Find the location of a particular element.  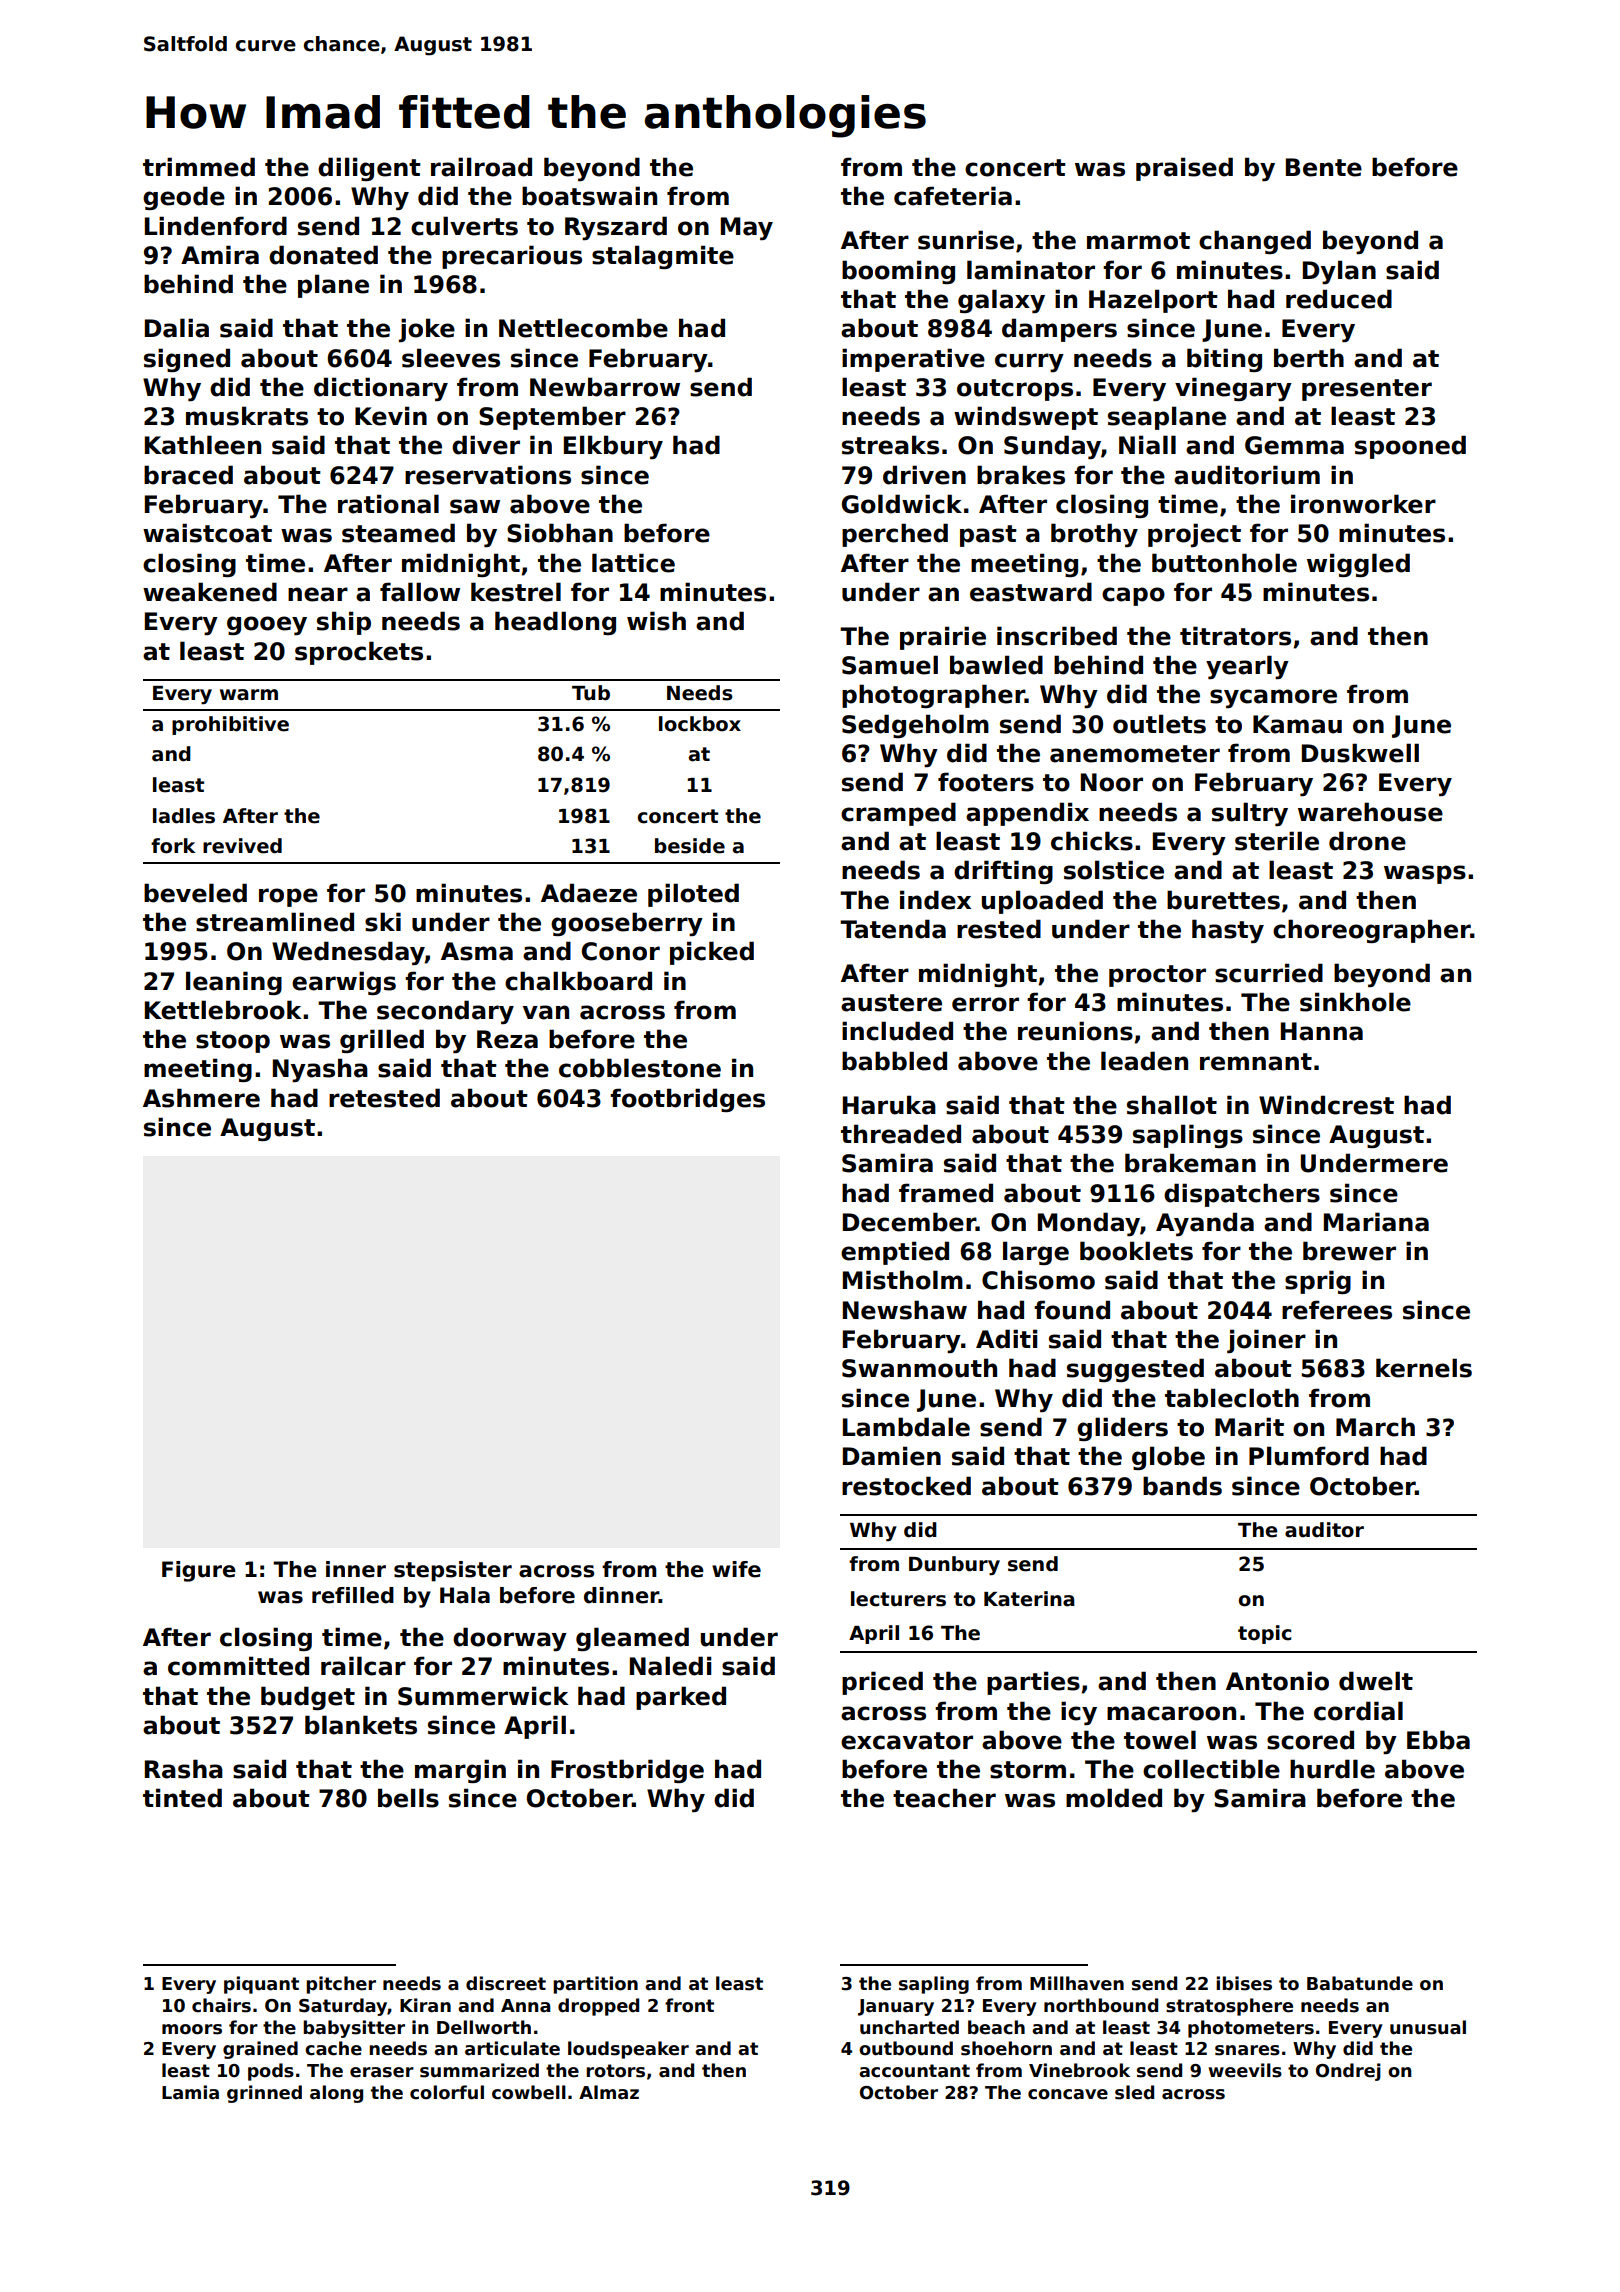

weakened is located at coordinates (210, 592).
